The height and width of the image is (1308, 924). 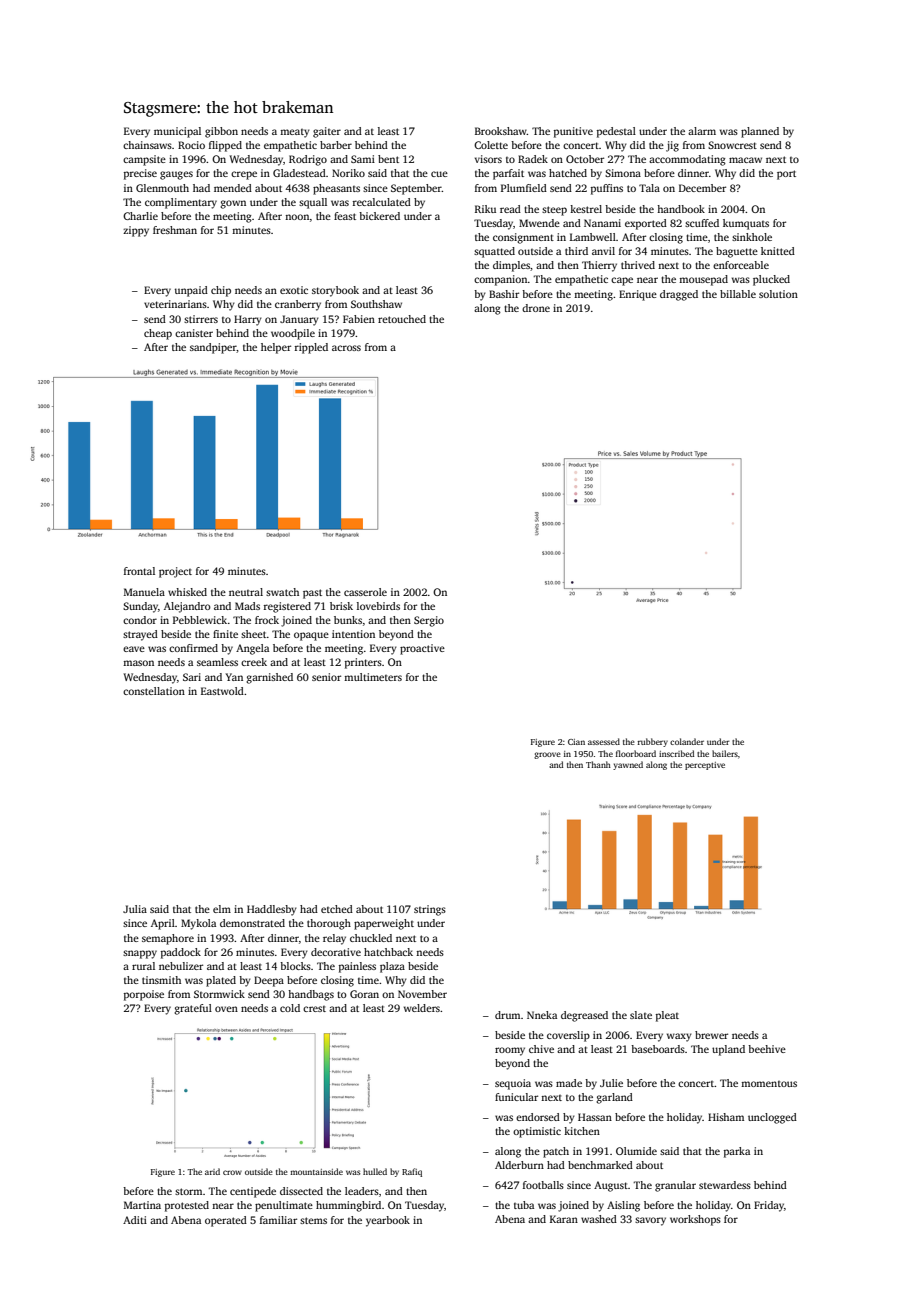 What do you see at coordinates (135, 1220) in the image?
I see `Aditi` at bounding box center [135, 1220].
